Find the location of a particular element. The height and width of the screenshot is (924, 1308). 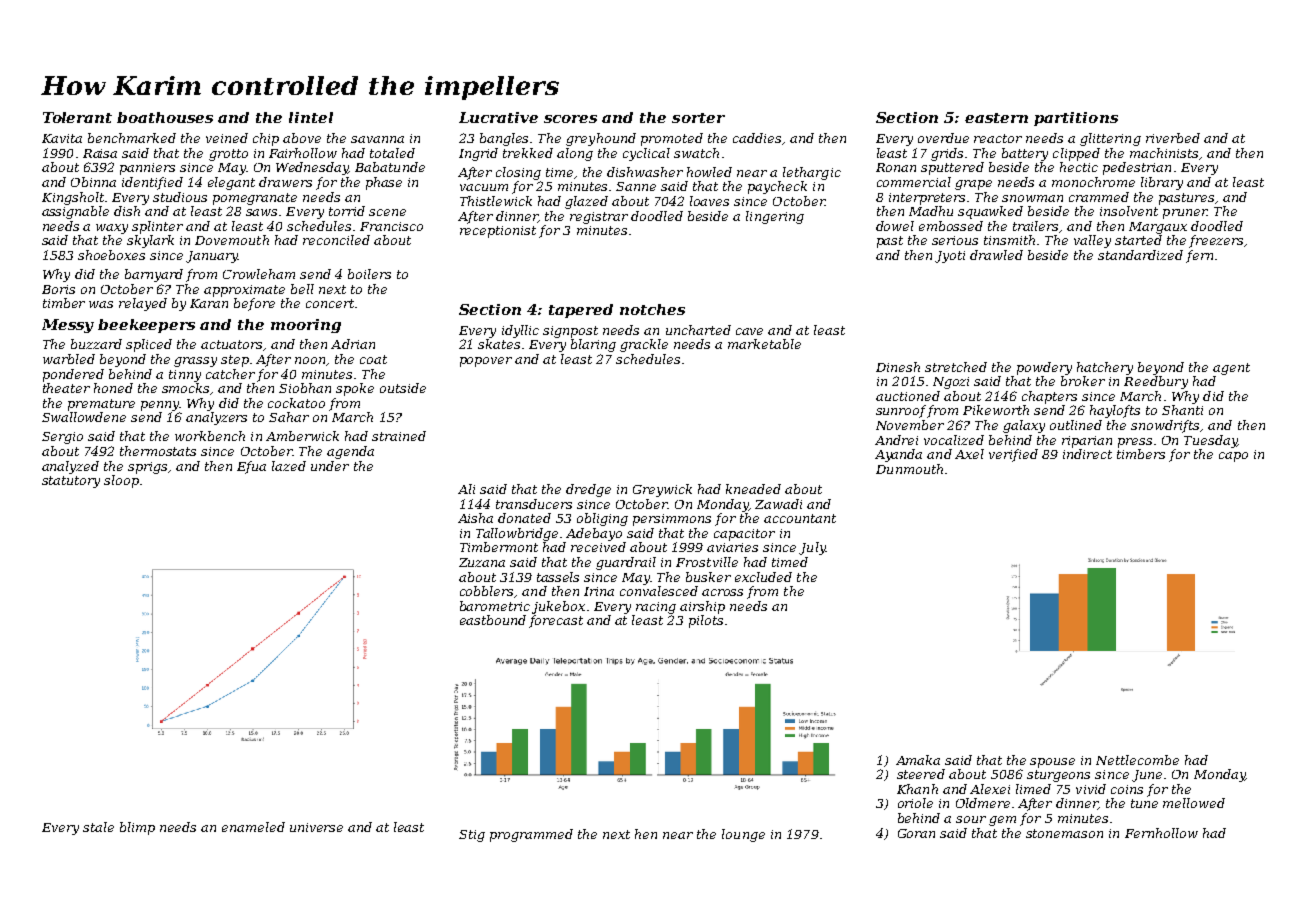

stale is located at coordinates (98, 827).
